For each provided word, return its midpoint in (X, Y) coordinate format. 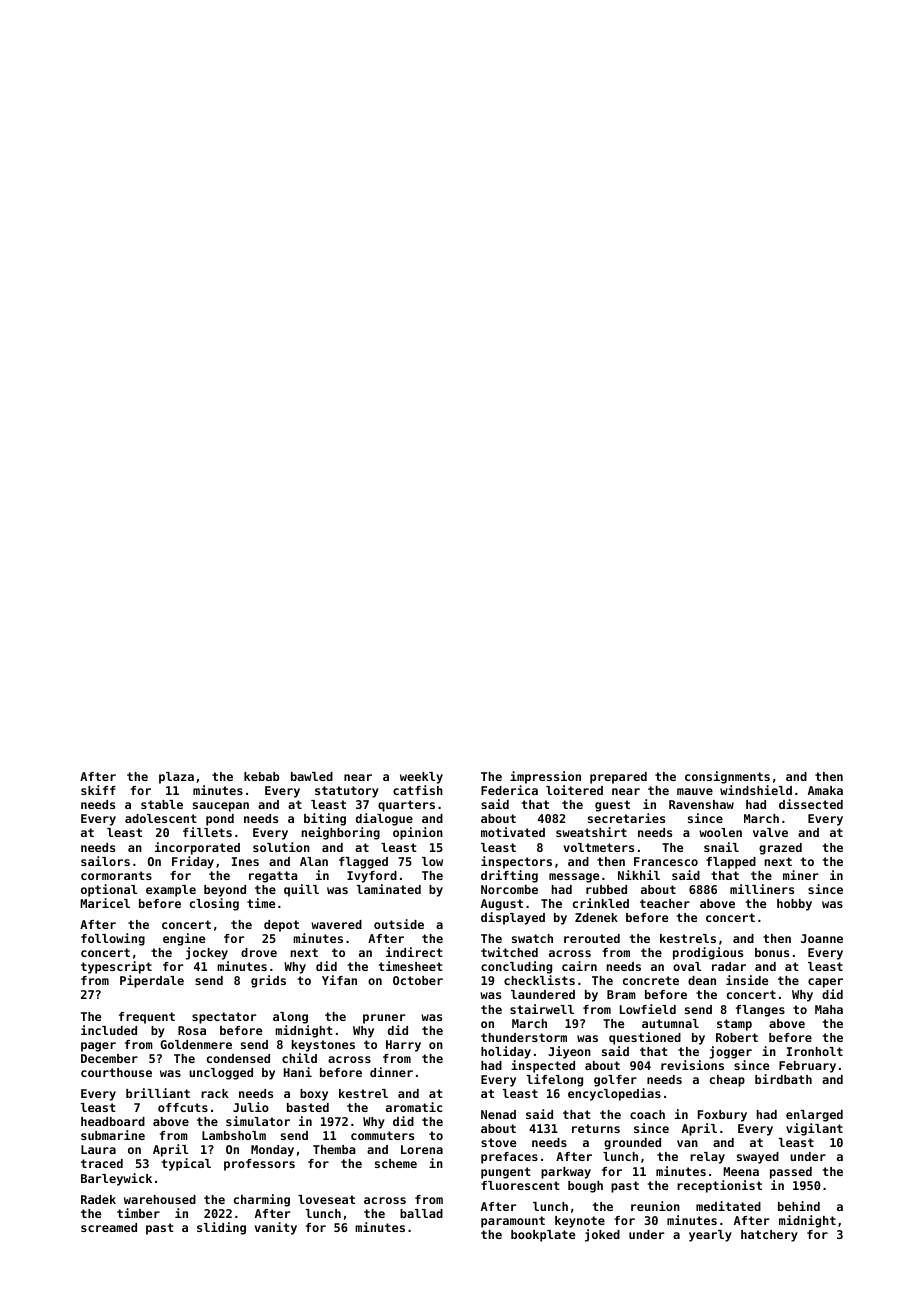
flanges (760, 1011)
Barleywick (116, 1179)
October (418, 980)
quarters (406, 806)
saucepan (221, 807)
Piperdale (152, 981)
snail (721, 847)
